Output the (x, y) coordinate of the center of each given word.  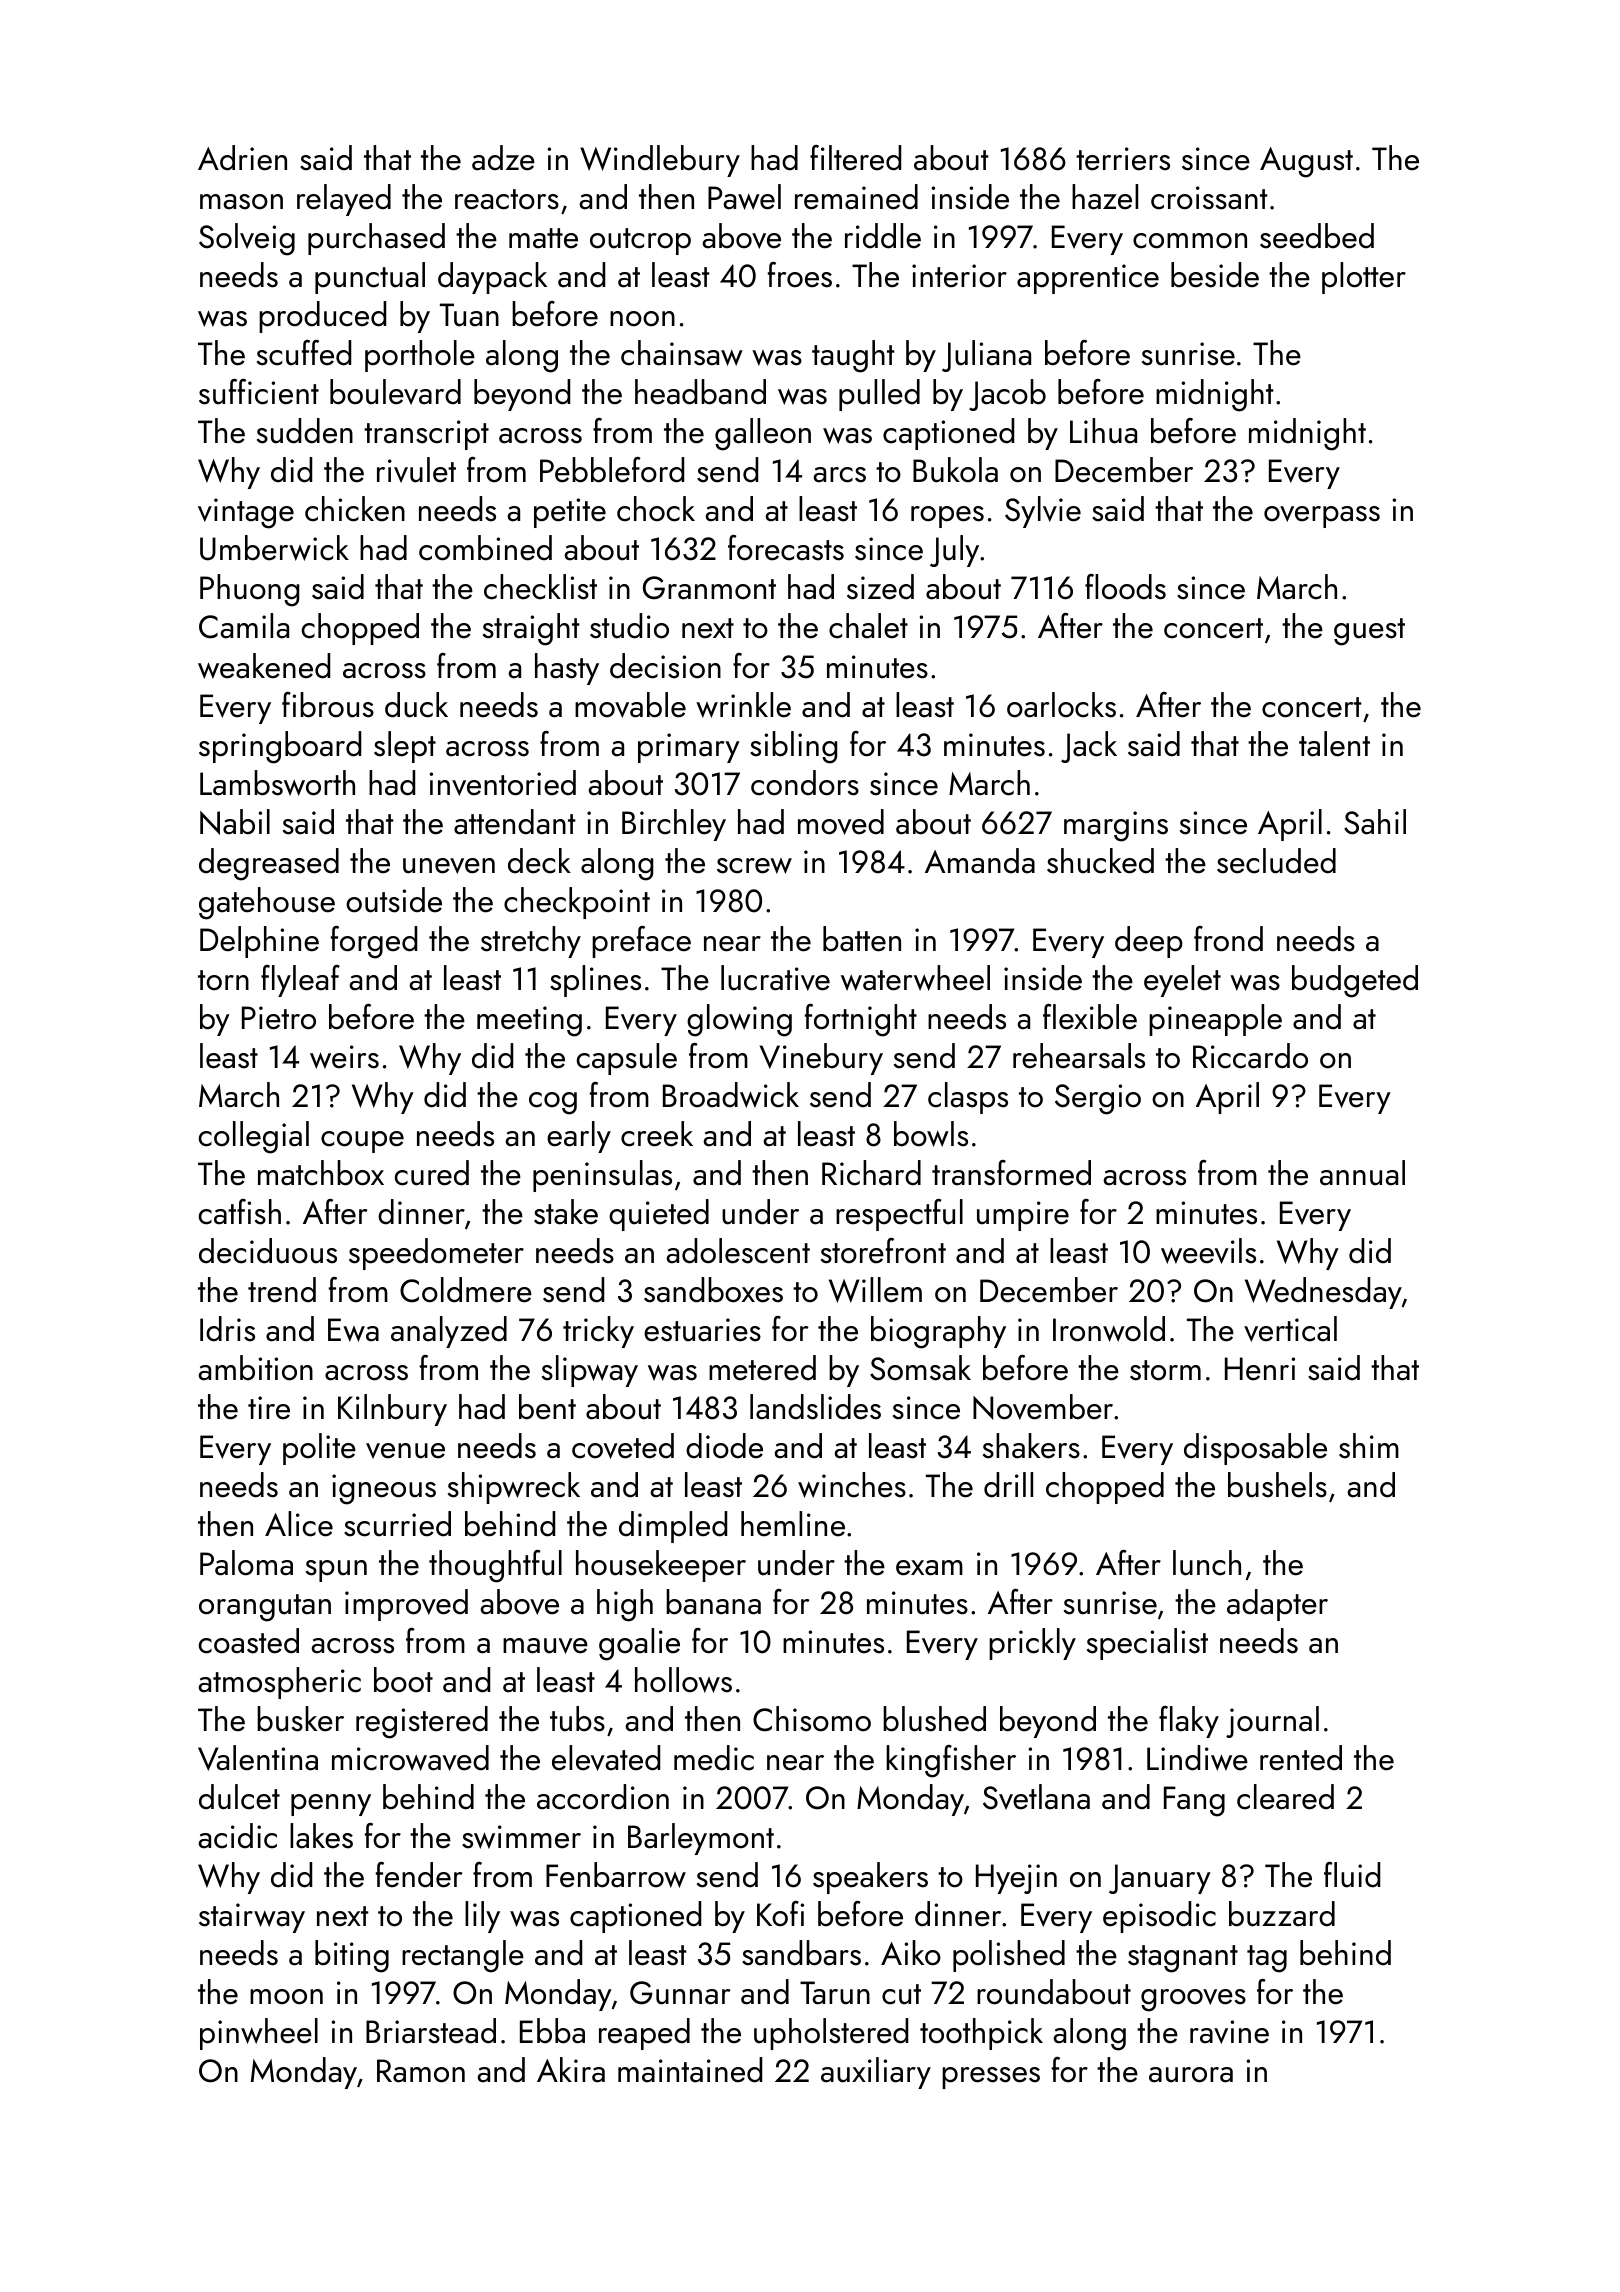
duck (416, 705)
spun (336, 1571)
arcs (839, 475)
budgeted (1355, 981)
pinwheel (259, 2034)
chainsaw (682, 353)
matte (543, 238)
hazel (1105, 197)
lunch (1207, 1563)
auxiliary (876, 2073)
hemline (793, 1524)
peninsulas (602, 1176)
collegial (253, 1137)
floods (1125, 587)
